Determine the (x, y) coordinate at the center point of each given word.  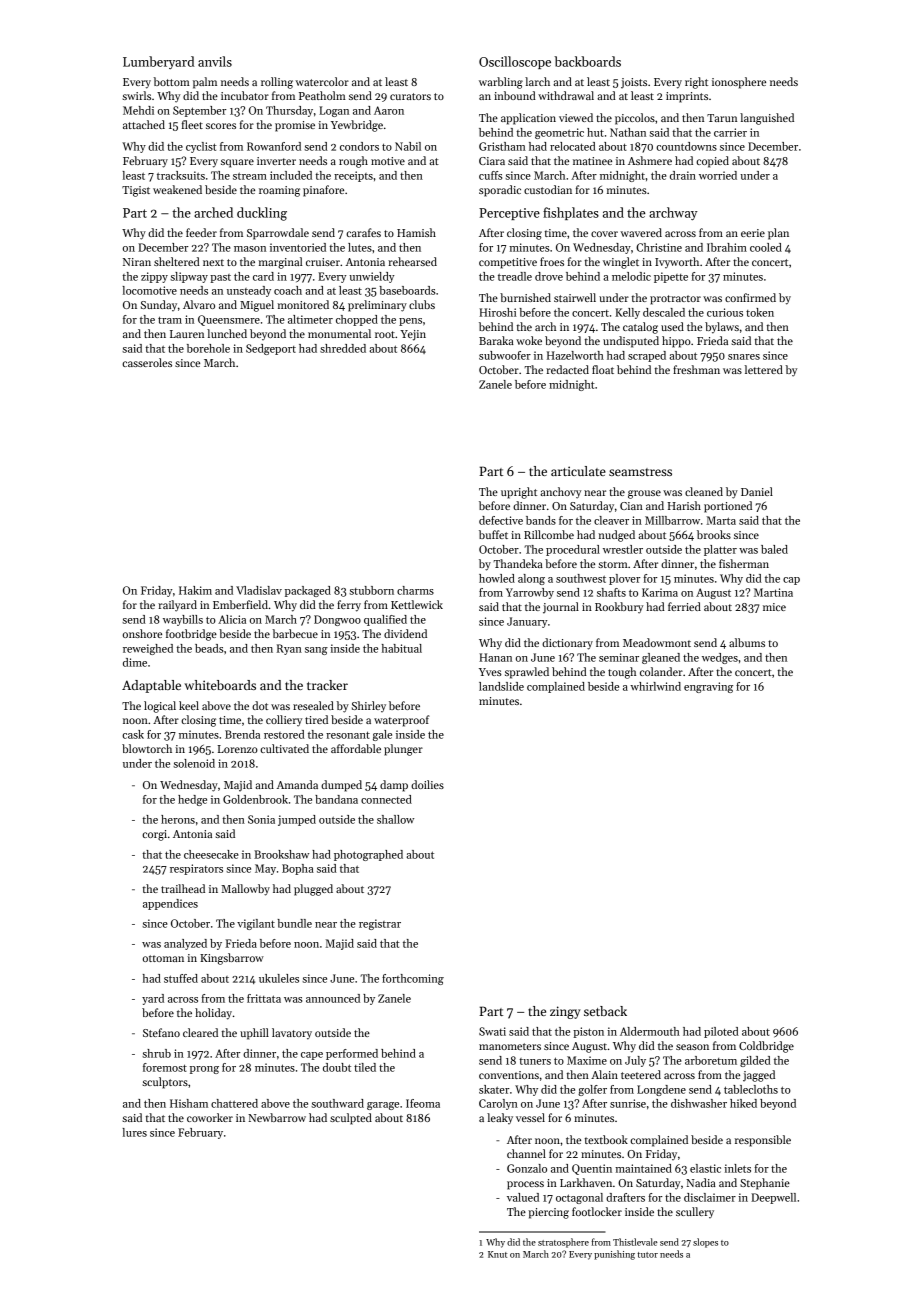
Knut (497, 1254)
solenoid (194, 763)
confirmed (750, 297)
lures (134, 1132)
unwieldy (372, 277)
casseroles (147, 362)
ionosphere (739, 83)
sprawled (527, 673)
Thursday (289, 111)
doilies (427, 784)
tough (622, 673)
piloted (721, 1032)
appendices (170, 904)
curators (410, 96)
